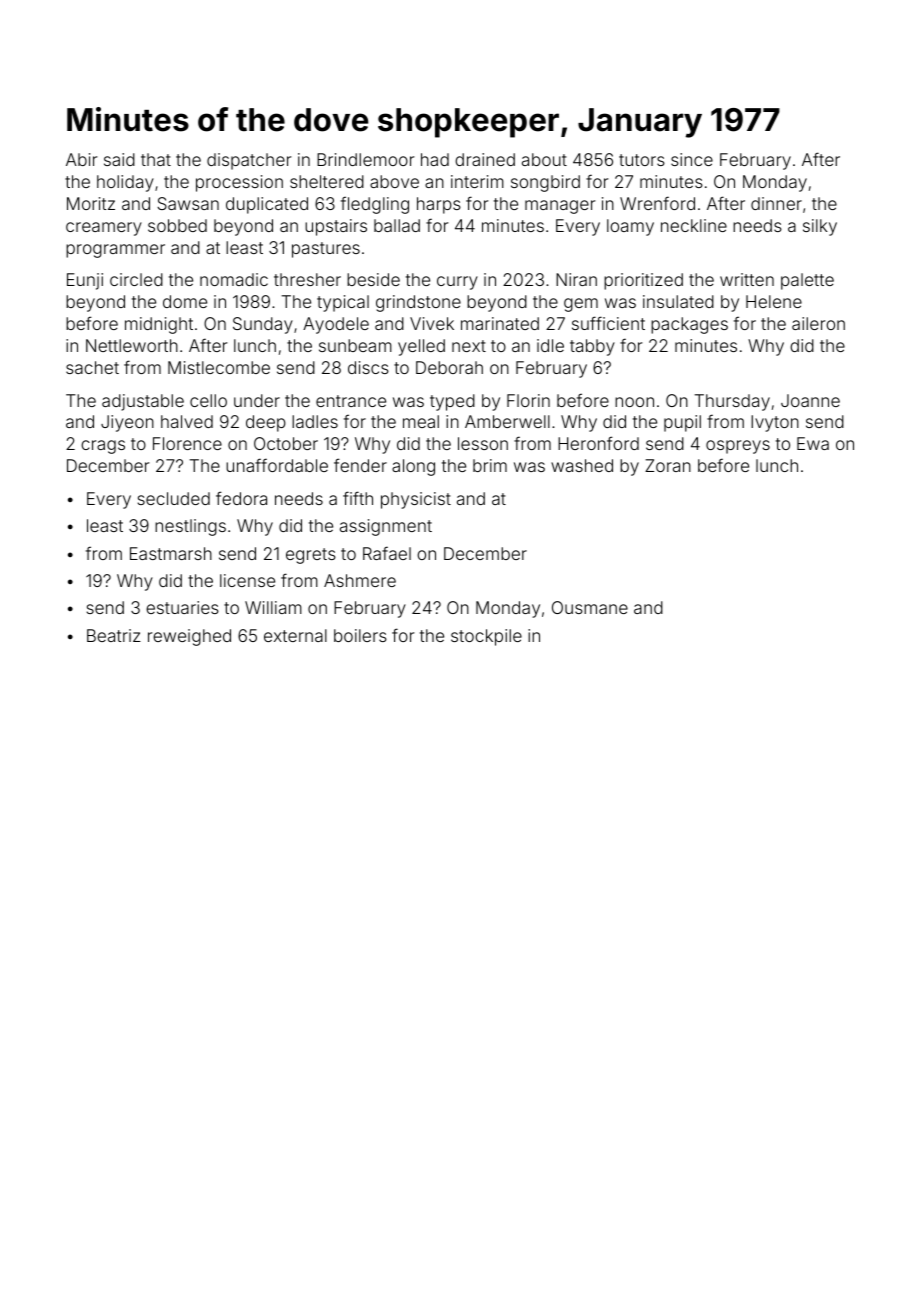 The height and width of the screenshot is (1308, 924). Describe the element at coordinates (188, 203) in the screenshot. I see `Sawsan` at that location.
